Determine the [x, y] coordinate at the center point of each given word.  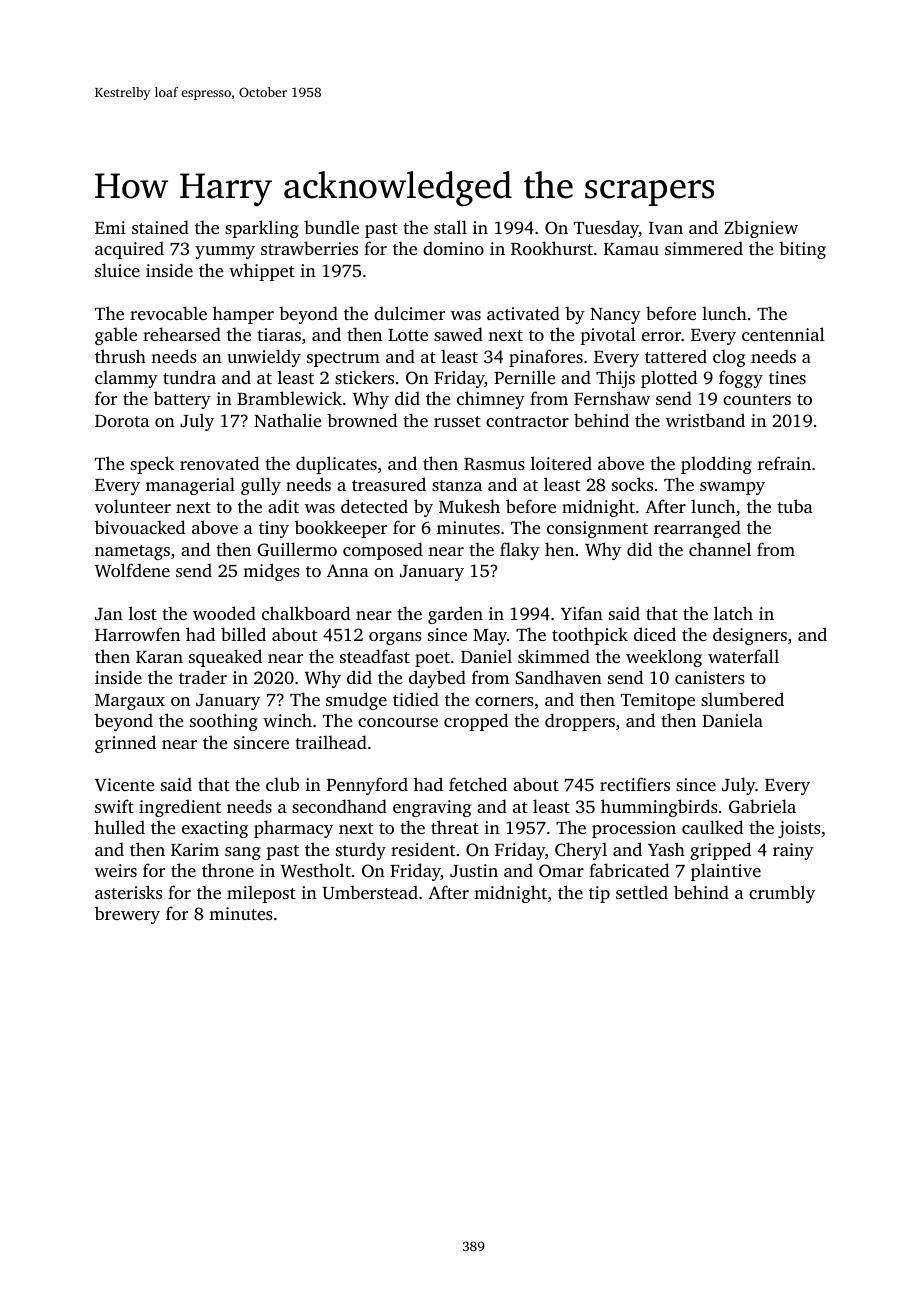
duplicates [336, 465]
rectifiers [635, 784]
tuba [795, 506]
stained [160, 227]
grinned [125, 744]
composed [383, 551]
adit [283, 506]
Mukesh [469, 506]
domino [453, 248]
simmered [704, 248]
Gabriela [762, 806]
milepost [261, 894]
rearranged [697, 529]
